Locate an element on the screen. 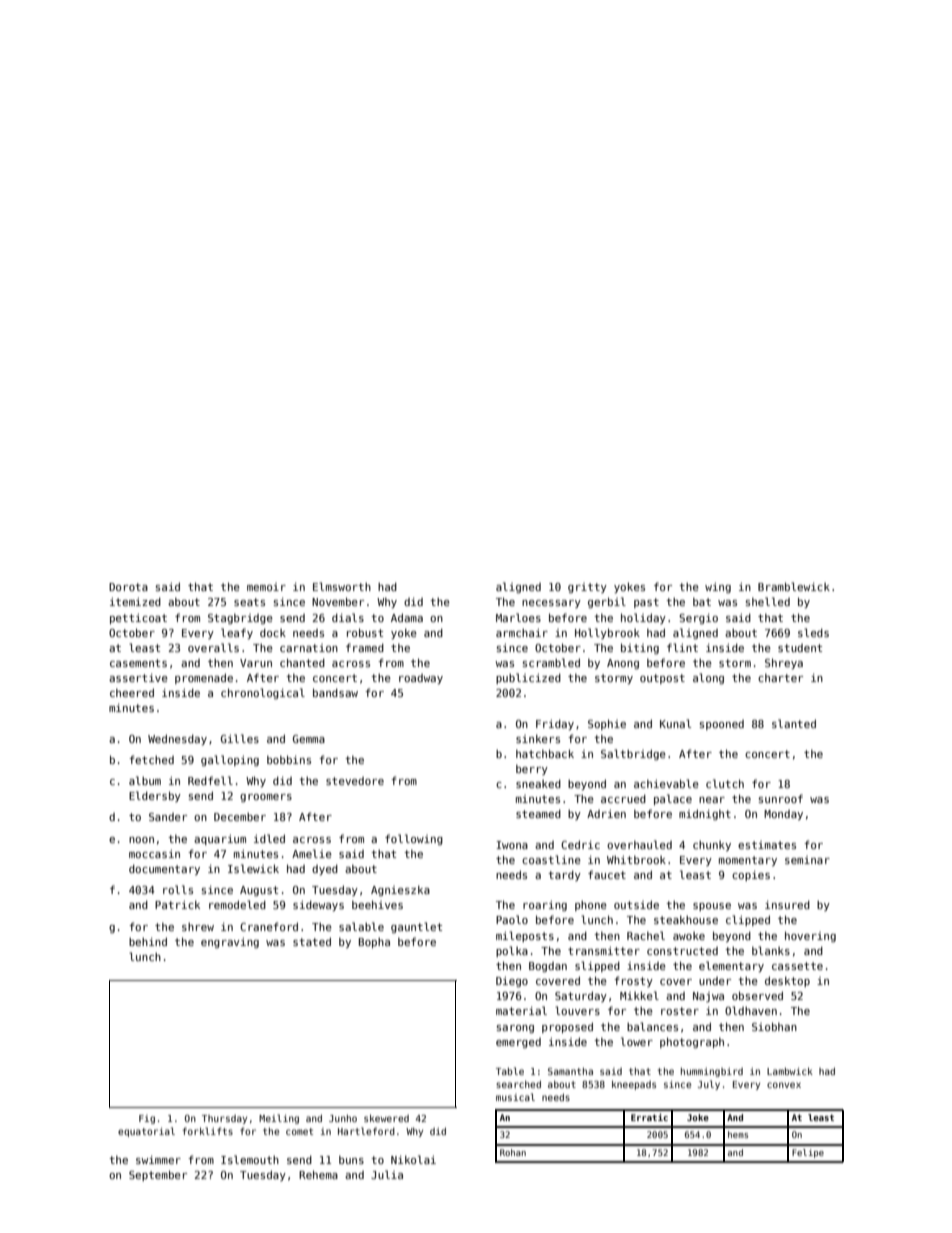 The height and width of the screenshot is (1233, 952). Gilles is located at coordinates (240, 738).
